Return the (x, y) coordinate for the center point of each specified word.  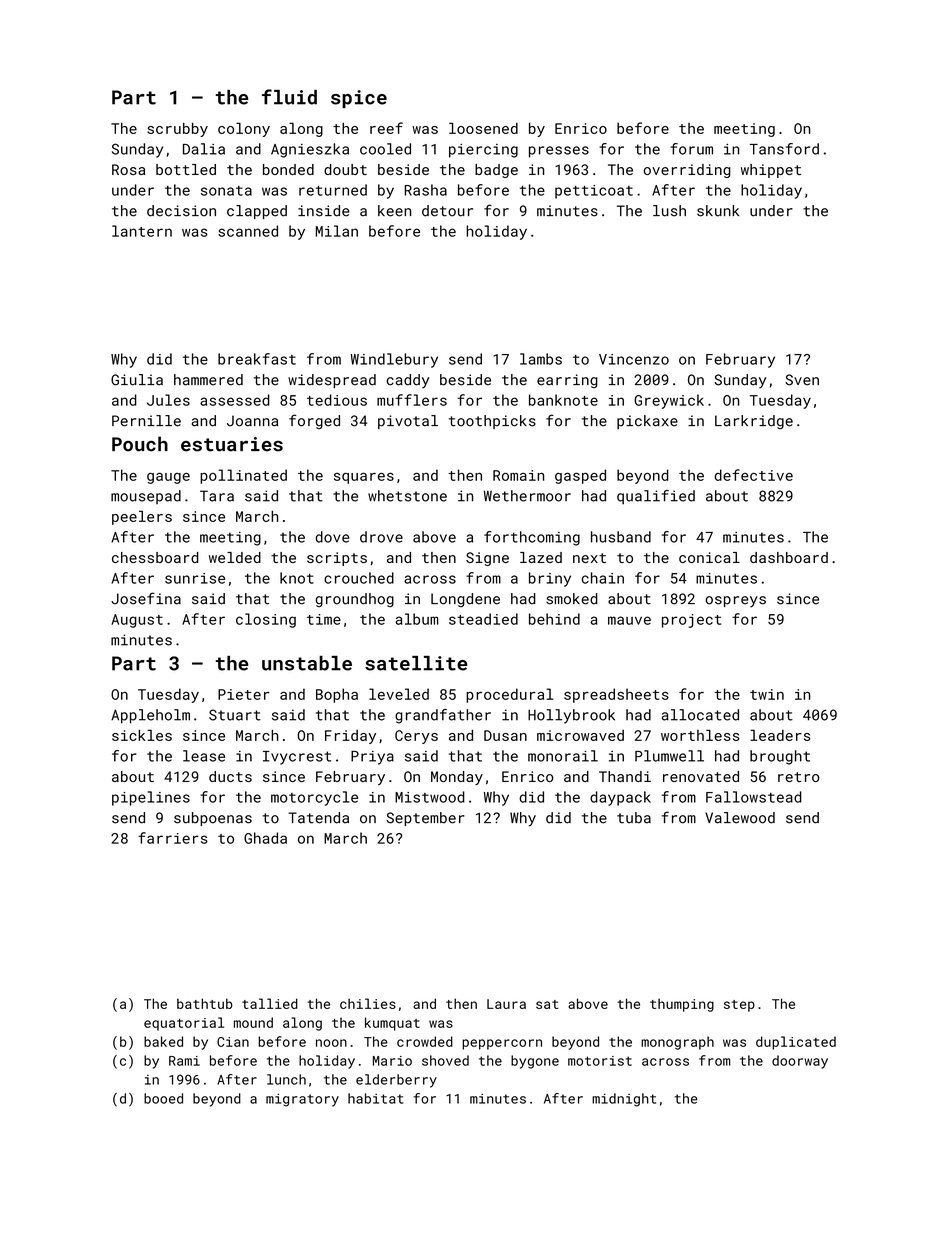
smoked (572, 599)
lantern (142, 231)
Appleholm (150, 716)
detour (447, 211)
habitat (375, 1098)
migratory (302, 1100)
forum (691, 149)
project (691, 621)
